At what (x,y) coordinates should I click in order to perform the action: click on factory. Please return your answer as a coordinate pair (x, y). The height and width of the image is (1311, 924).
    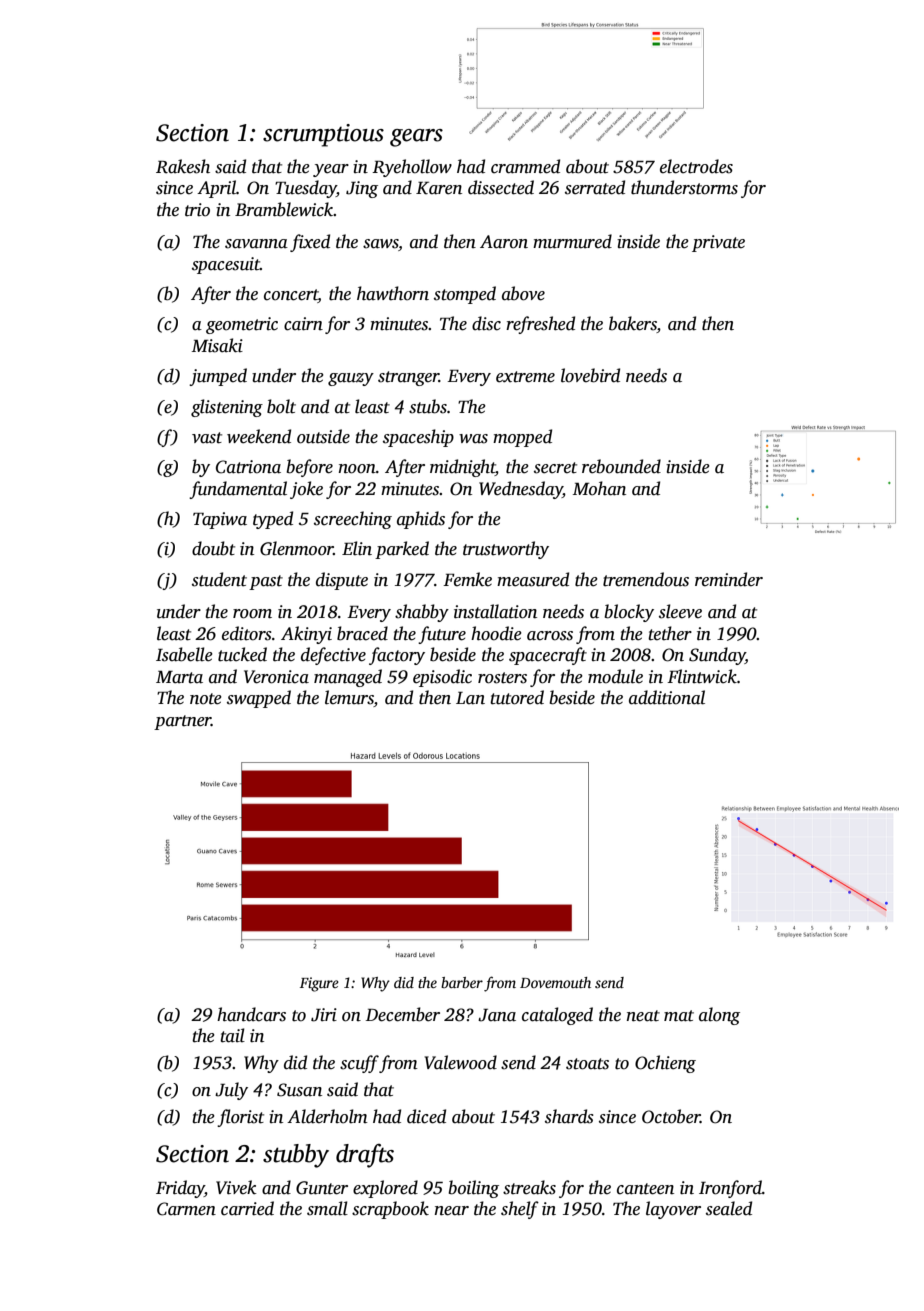
    Looking at the image, I should click on (397, 656).
